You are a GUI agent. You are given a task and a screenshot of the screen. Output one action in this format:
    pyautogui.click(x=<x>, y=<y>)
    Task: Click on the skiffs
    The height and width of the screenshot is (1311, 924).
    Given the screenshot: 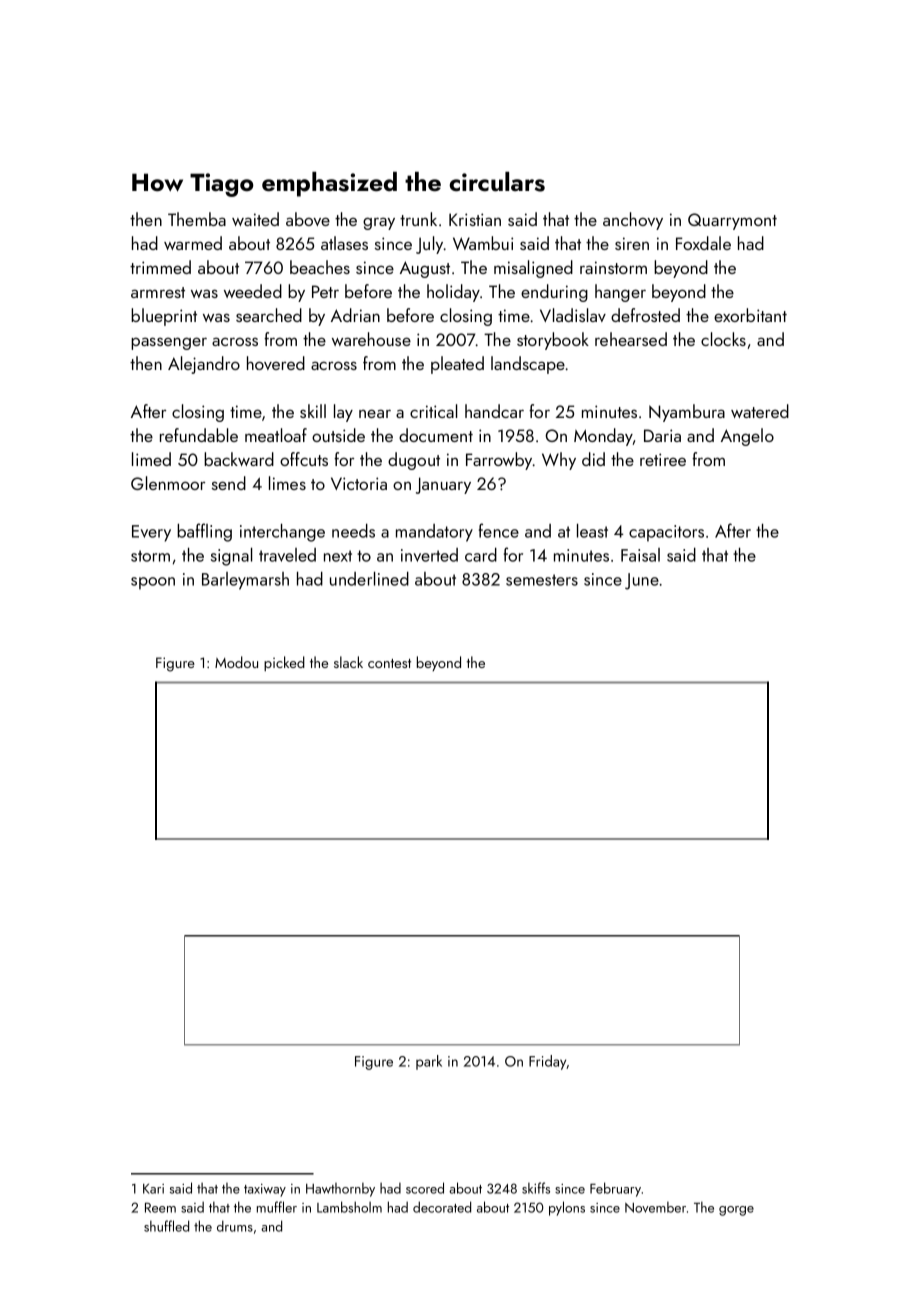 What is the action you would take?
    pyautogui.click(x=536, y=1188)
